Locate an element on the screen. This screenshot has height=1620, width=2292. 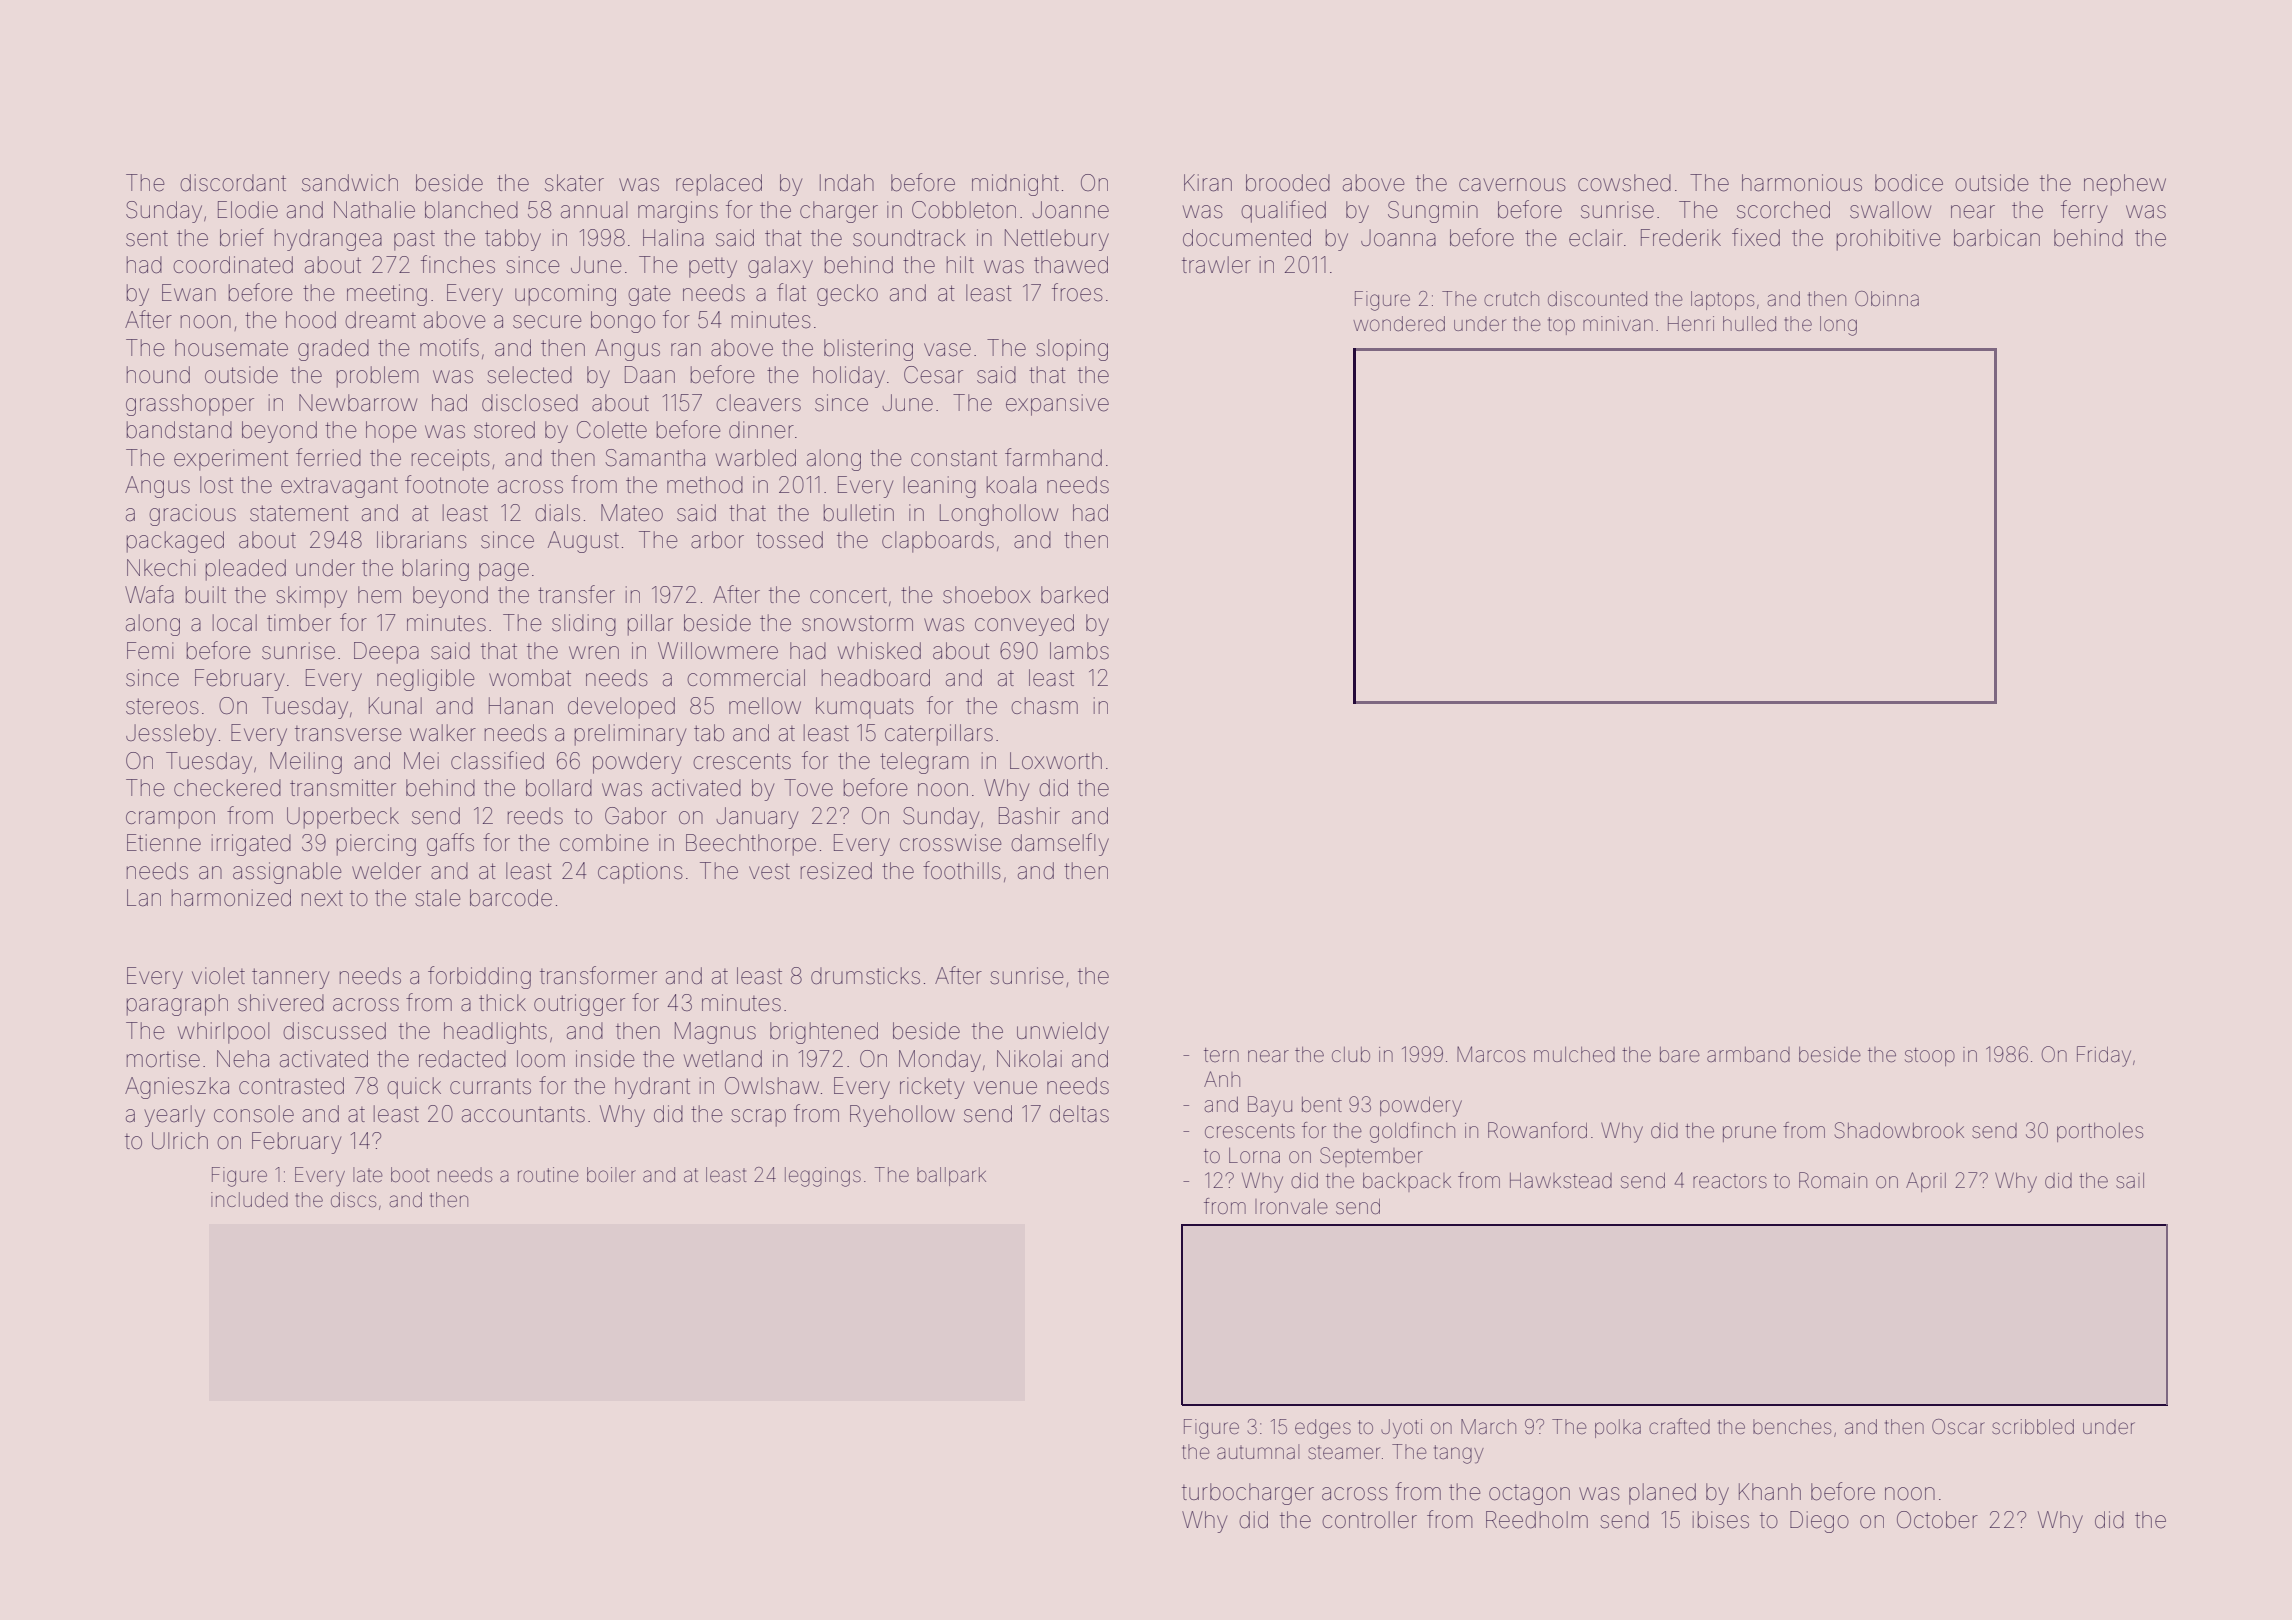
Obinna is located at coordinates (1887, 298).
